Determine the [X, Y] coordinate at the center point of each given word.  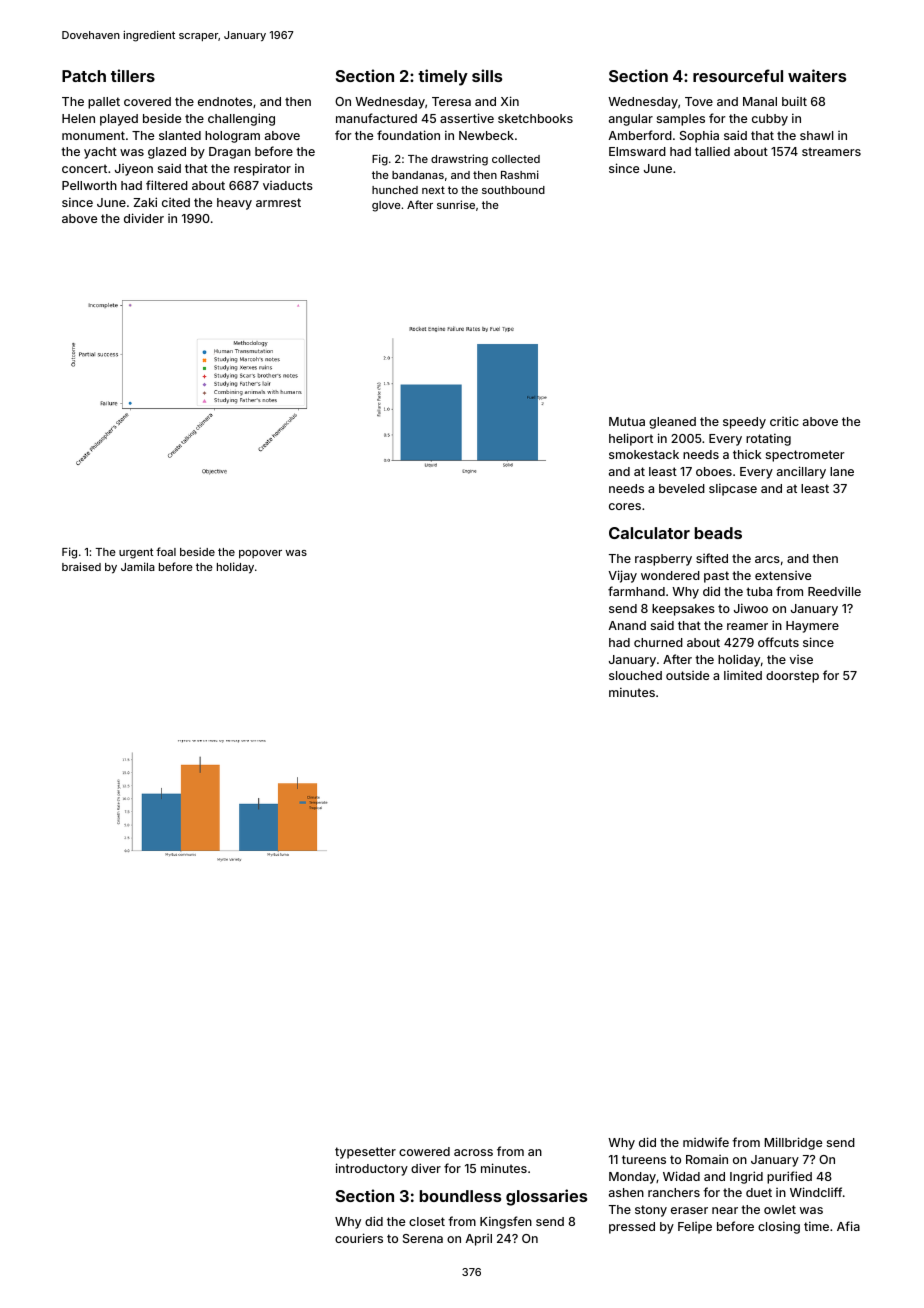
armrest [278, 202]
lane [842, 471]
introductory [372, 1169]
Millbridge [793, 1143]
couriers [359, 1238]
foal [166, 551]
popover [260, 554]
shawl [816, 135]
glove [386, 206]
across [473, 1152]
